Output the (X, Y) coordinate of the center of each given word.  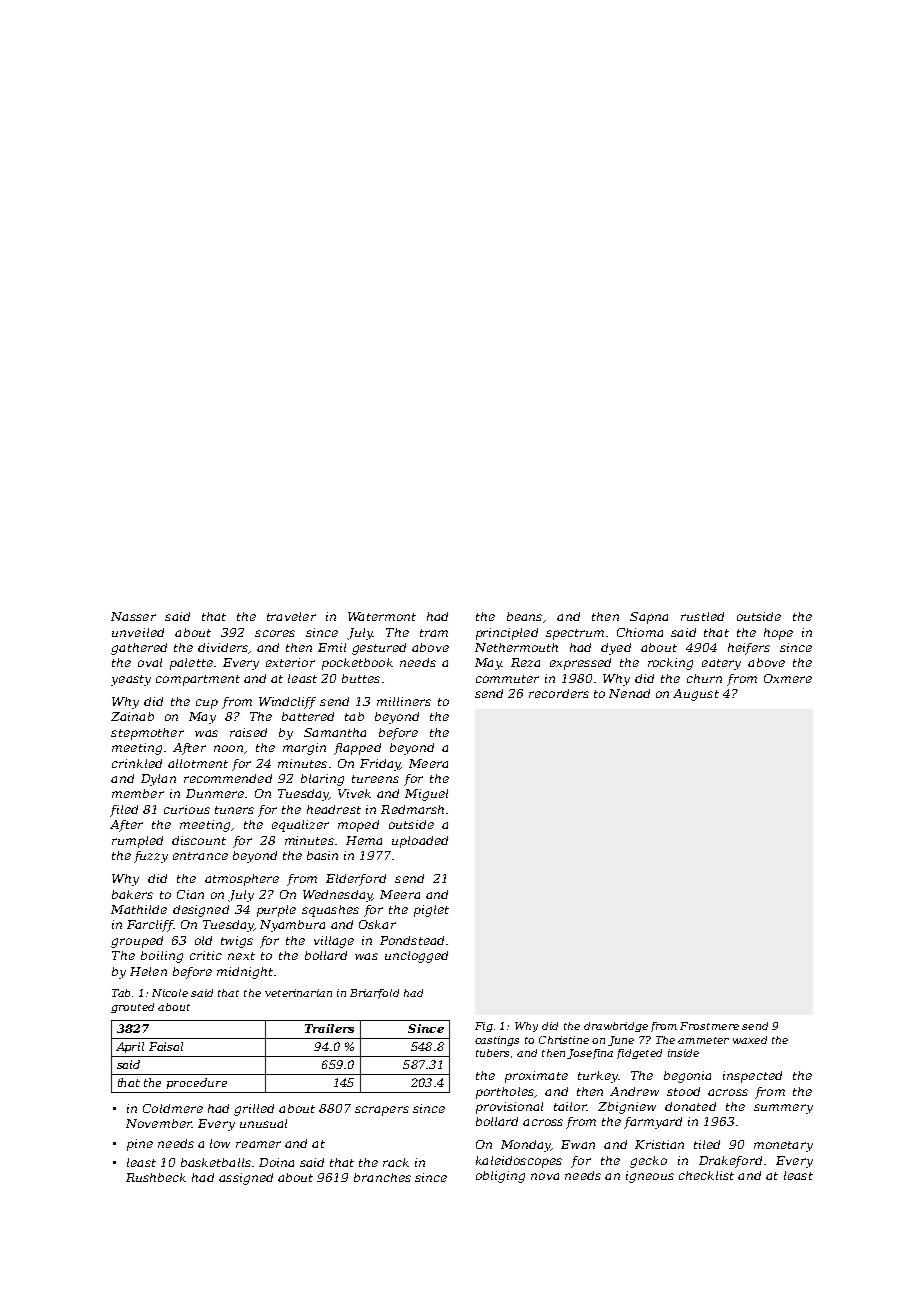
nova (545, 1176)
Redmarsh (412, 809)
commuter (507, 679)
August (696, 695)
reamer (258, 1144)
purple (276, 911)
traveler (291, 616)
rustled (702, 616)
